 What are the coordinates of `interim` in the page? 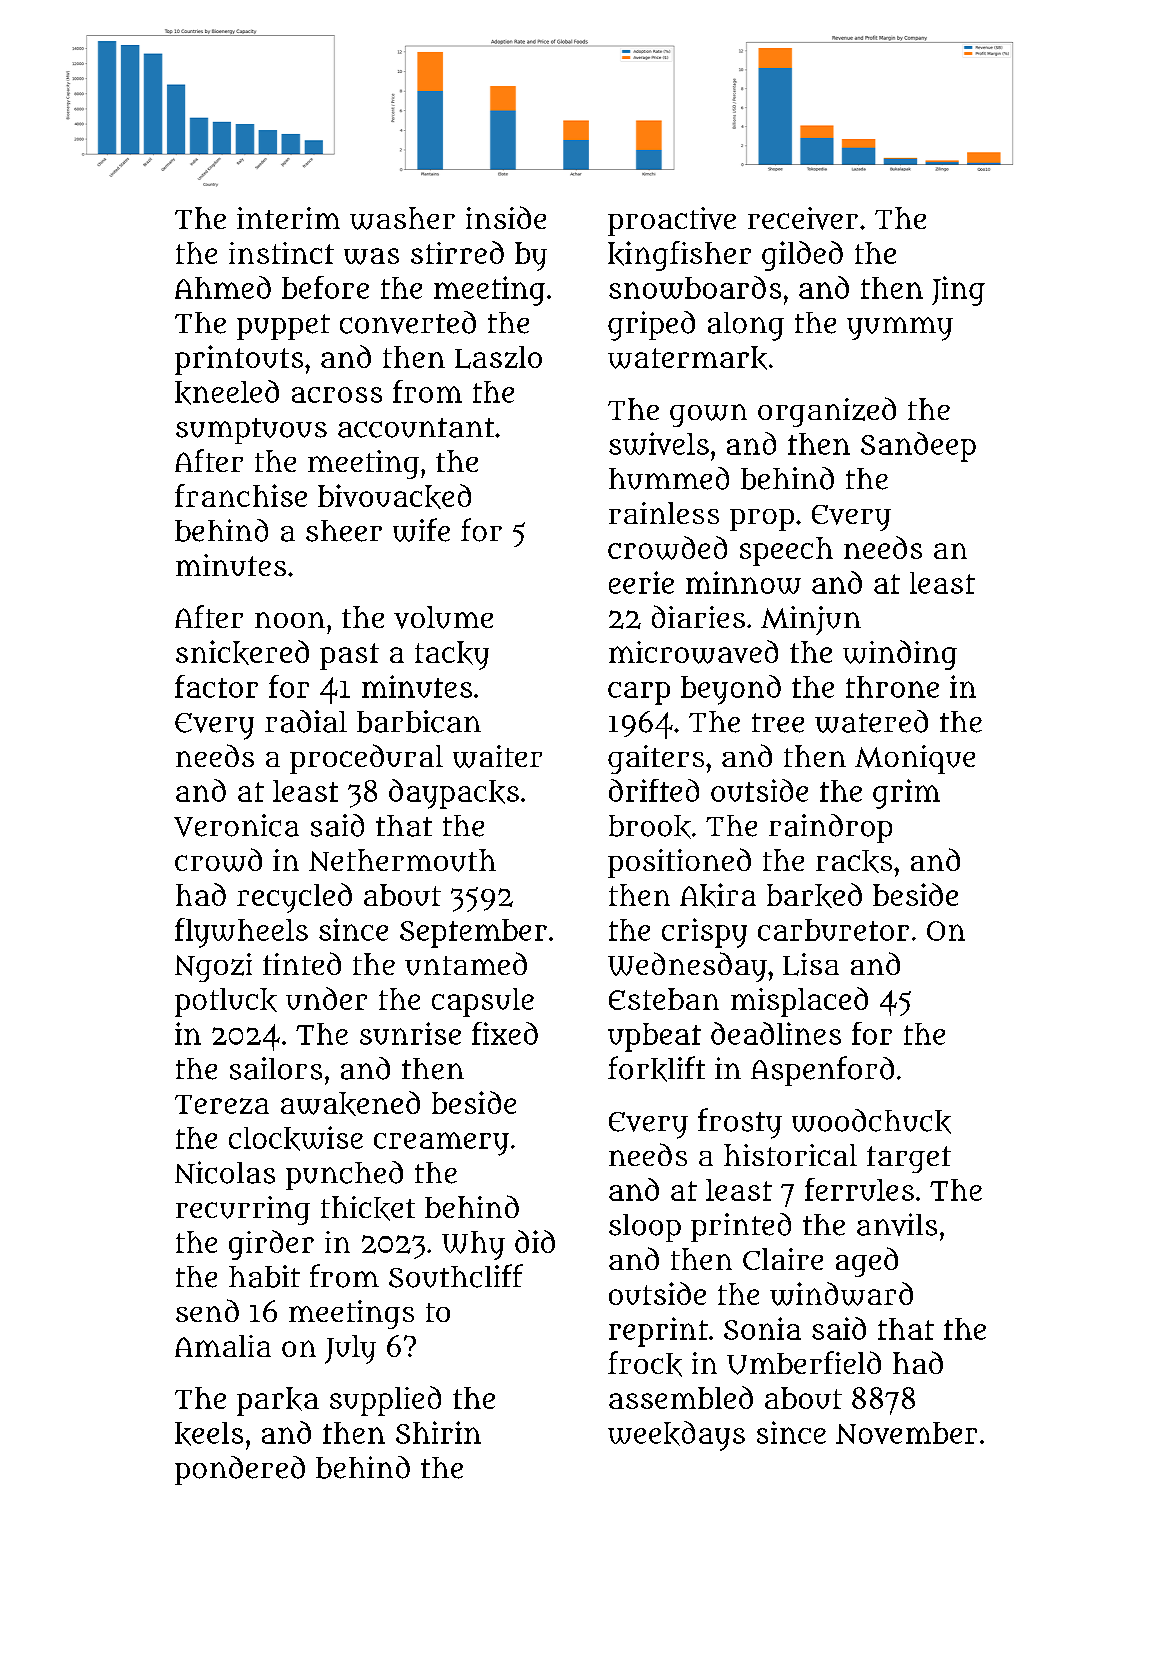 It's located at (288, 218).
